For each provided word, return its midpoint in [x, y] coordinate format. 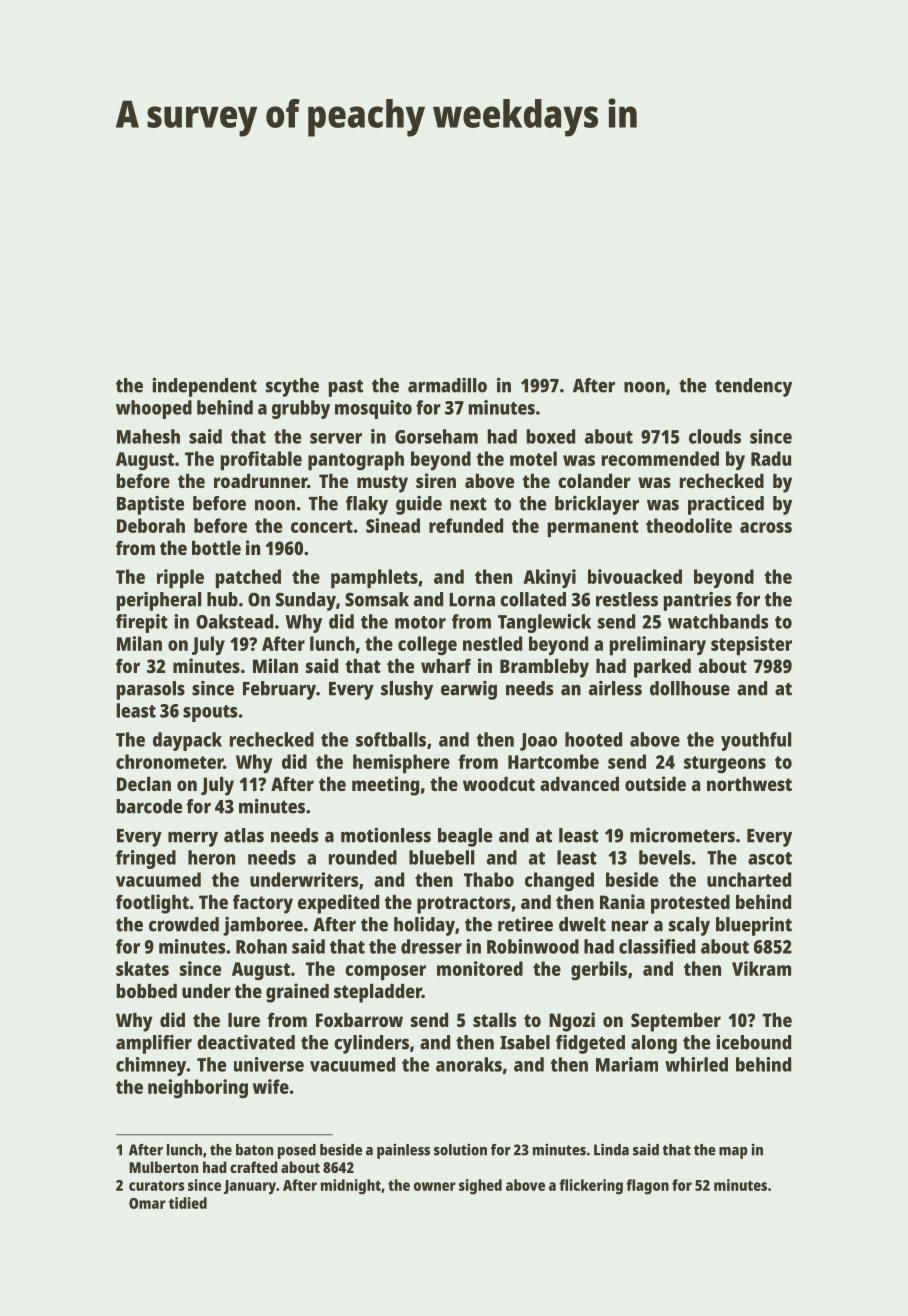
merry [193, 839]
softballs [391, 739]
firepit [142, 623]
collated [533, 599]
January [250, 1187]
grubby [301, 409]
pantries [697, 601]
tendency [753, 387]
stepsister [751, 646]
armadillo [447, 385]
